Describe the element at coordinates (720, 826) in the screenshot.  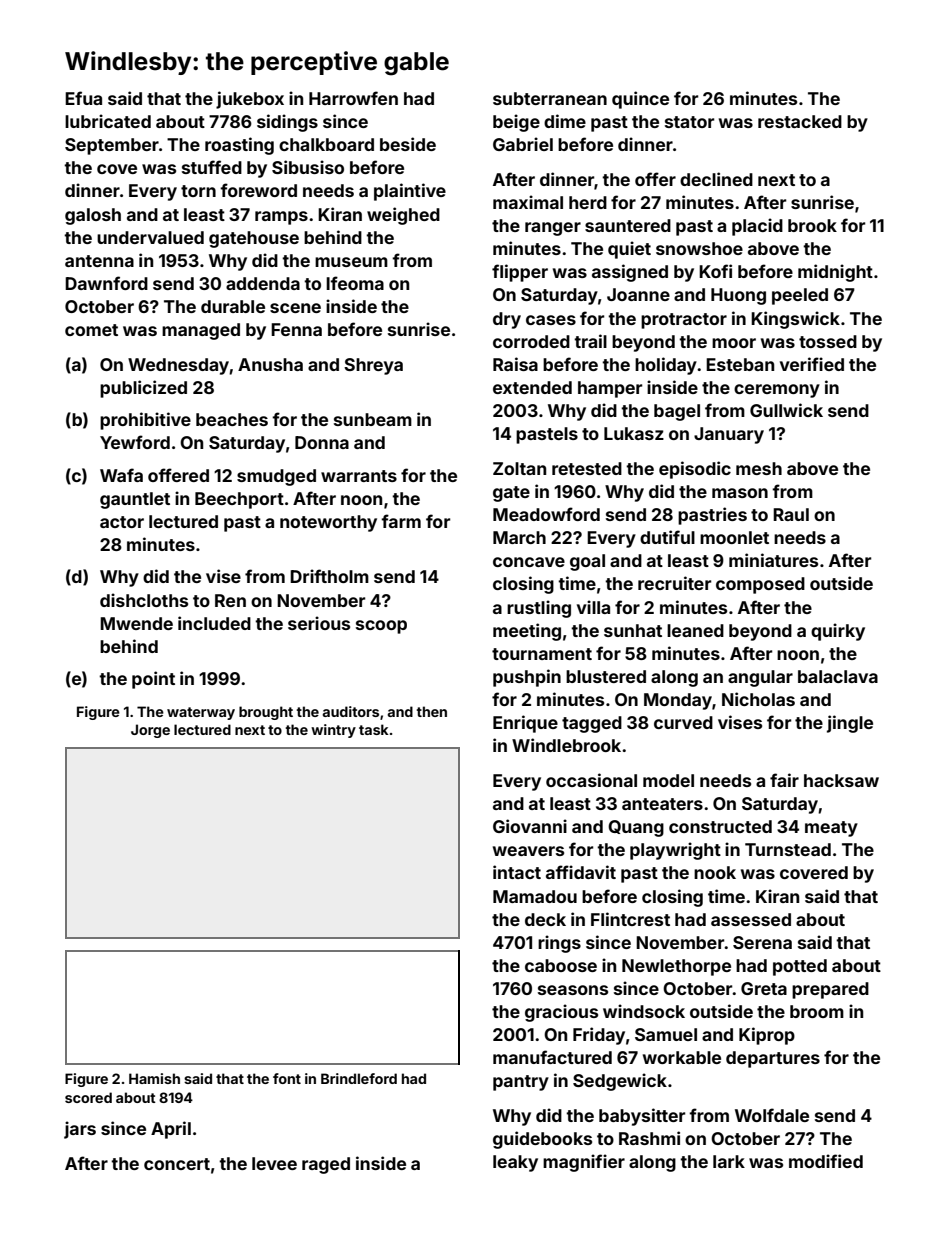
I see `constructed` at that location.
